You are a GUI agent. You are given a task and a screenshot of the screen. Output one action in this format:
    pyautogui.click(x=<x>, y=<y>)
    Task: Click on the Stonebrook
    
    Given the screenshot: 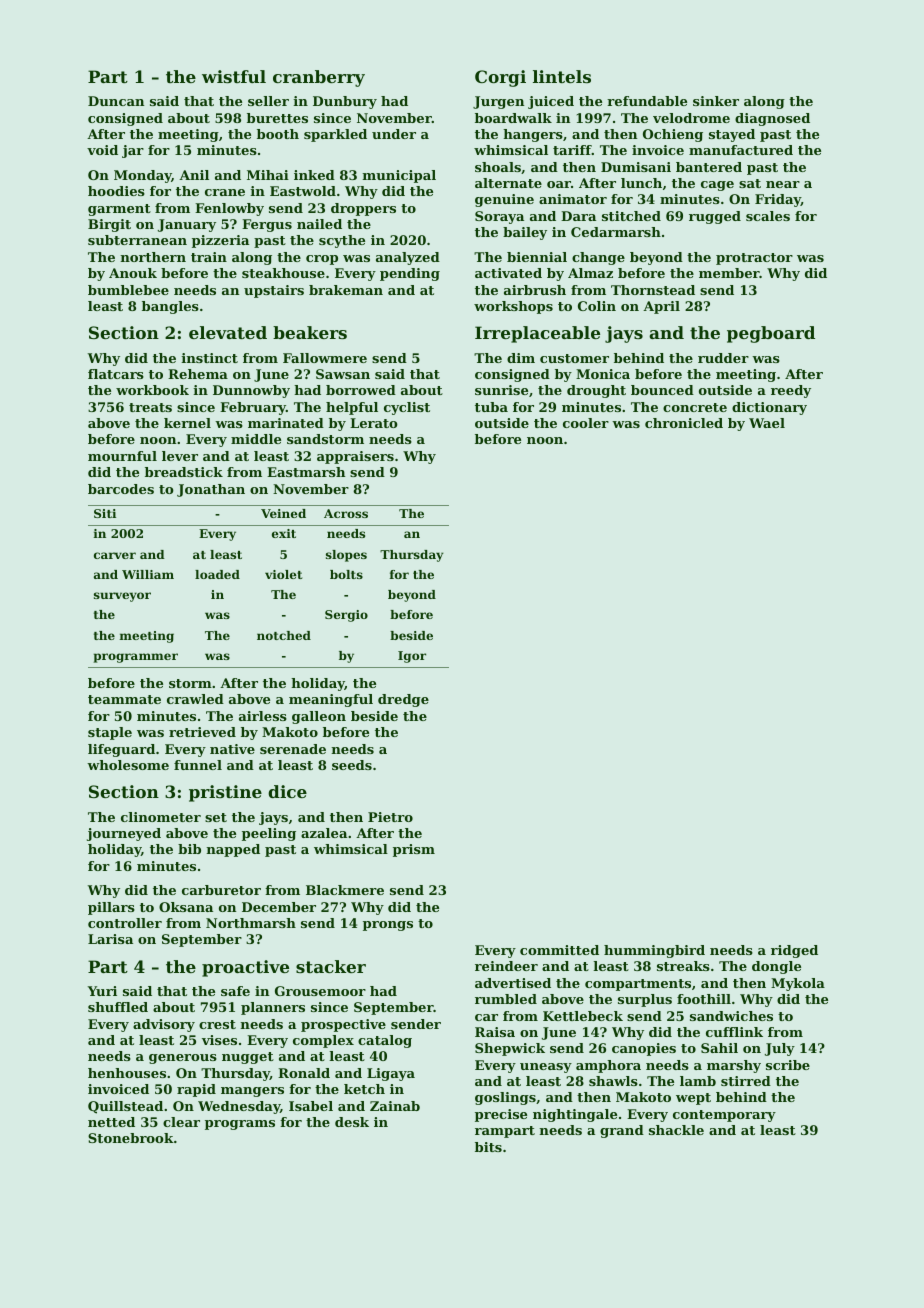 What is the action you would take?
    pyautogui.click(x=131, y=1138)
